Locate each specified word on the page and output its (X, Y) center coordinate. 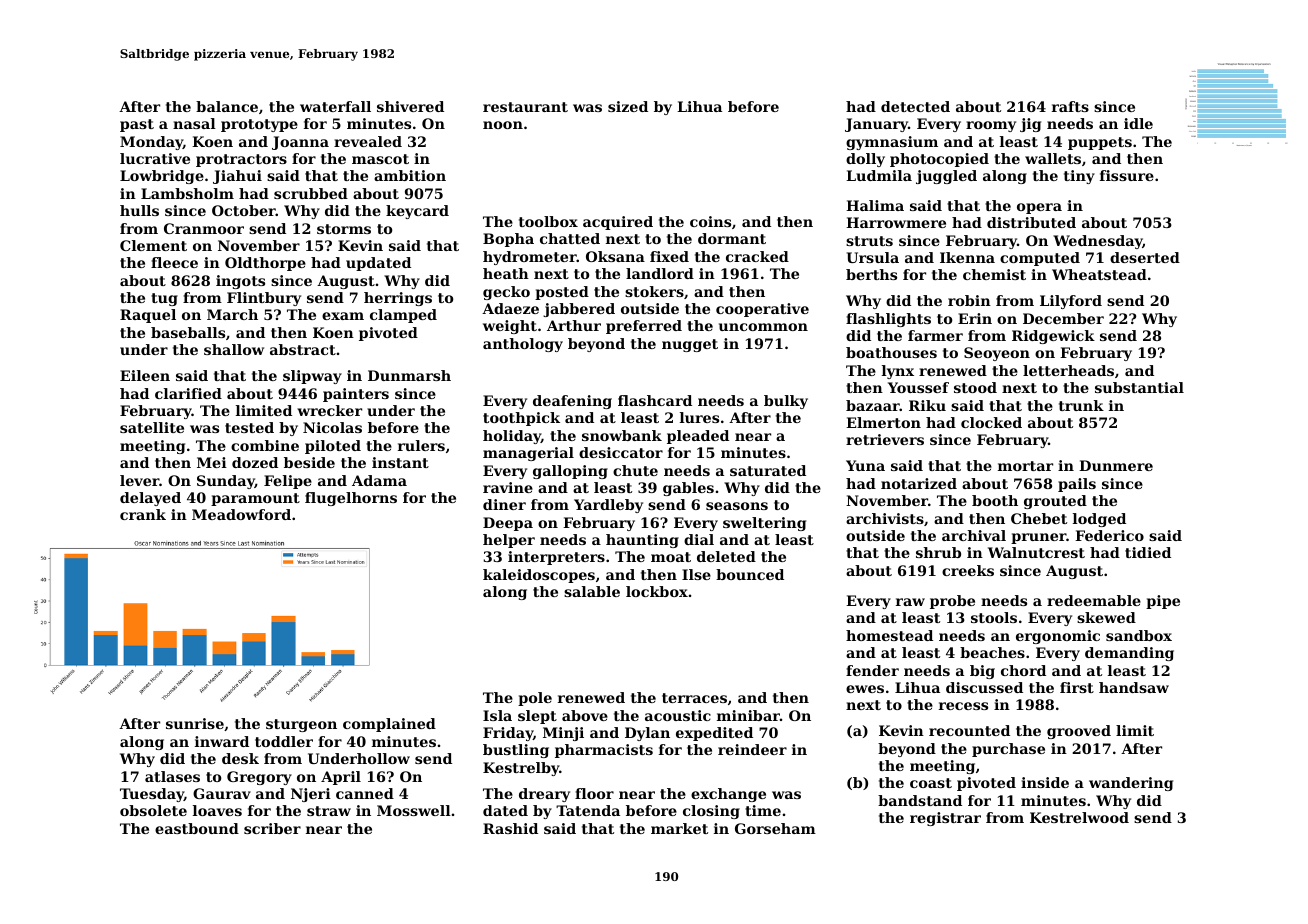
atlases (172, 776)
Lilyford (1071, 302)
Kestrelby (521, 769)
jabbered (579, 310)
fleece (174, 262)
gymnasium (892, 143)
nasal (194, 123)
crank (143, 514)
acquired (618, 223)
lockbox (657, 591)
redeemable (1094, 600)
